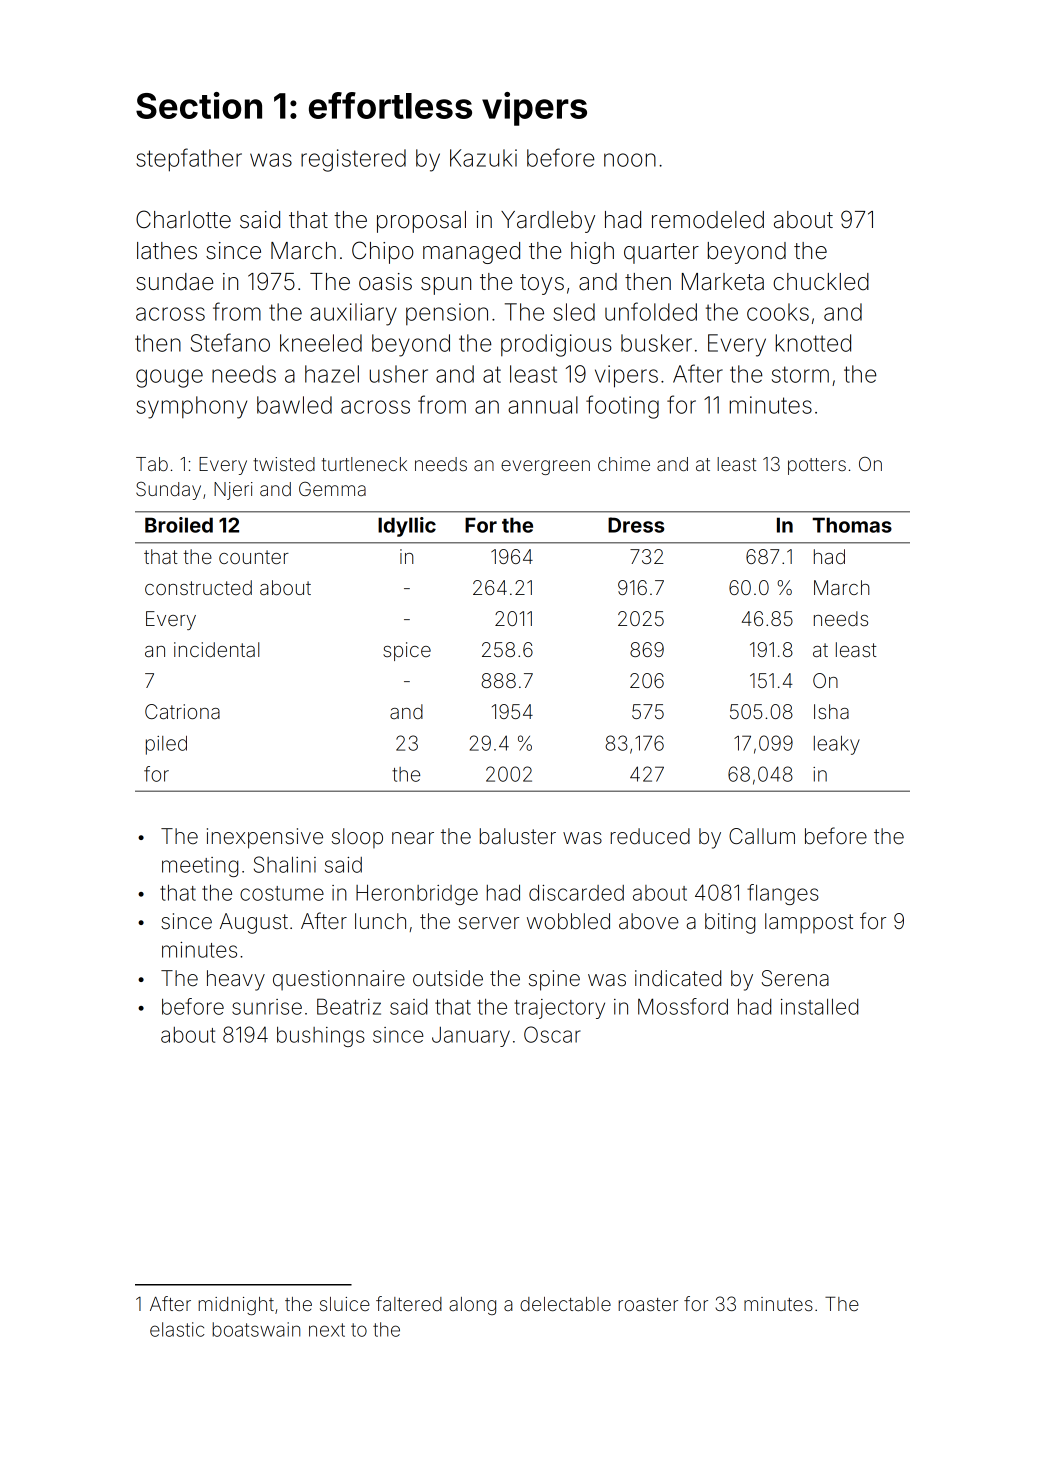 Image resolution: width=1045 pixels, height=1484 pixels. What do you see at coordinates (543, 405) in the page?
I see `annual` at bounding box center [543, 405].
